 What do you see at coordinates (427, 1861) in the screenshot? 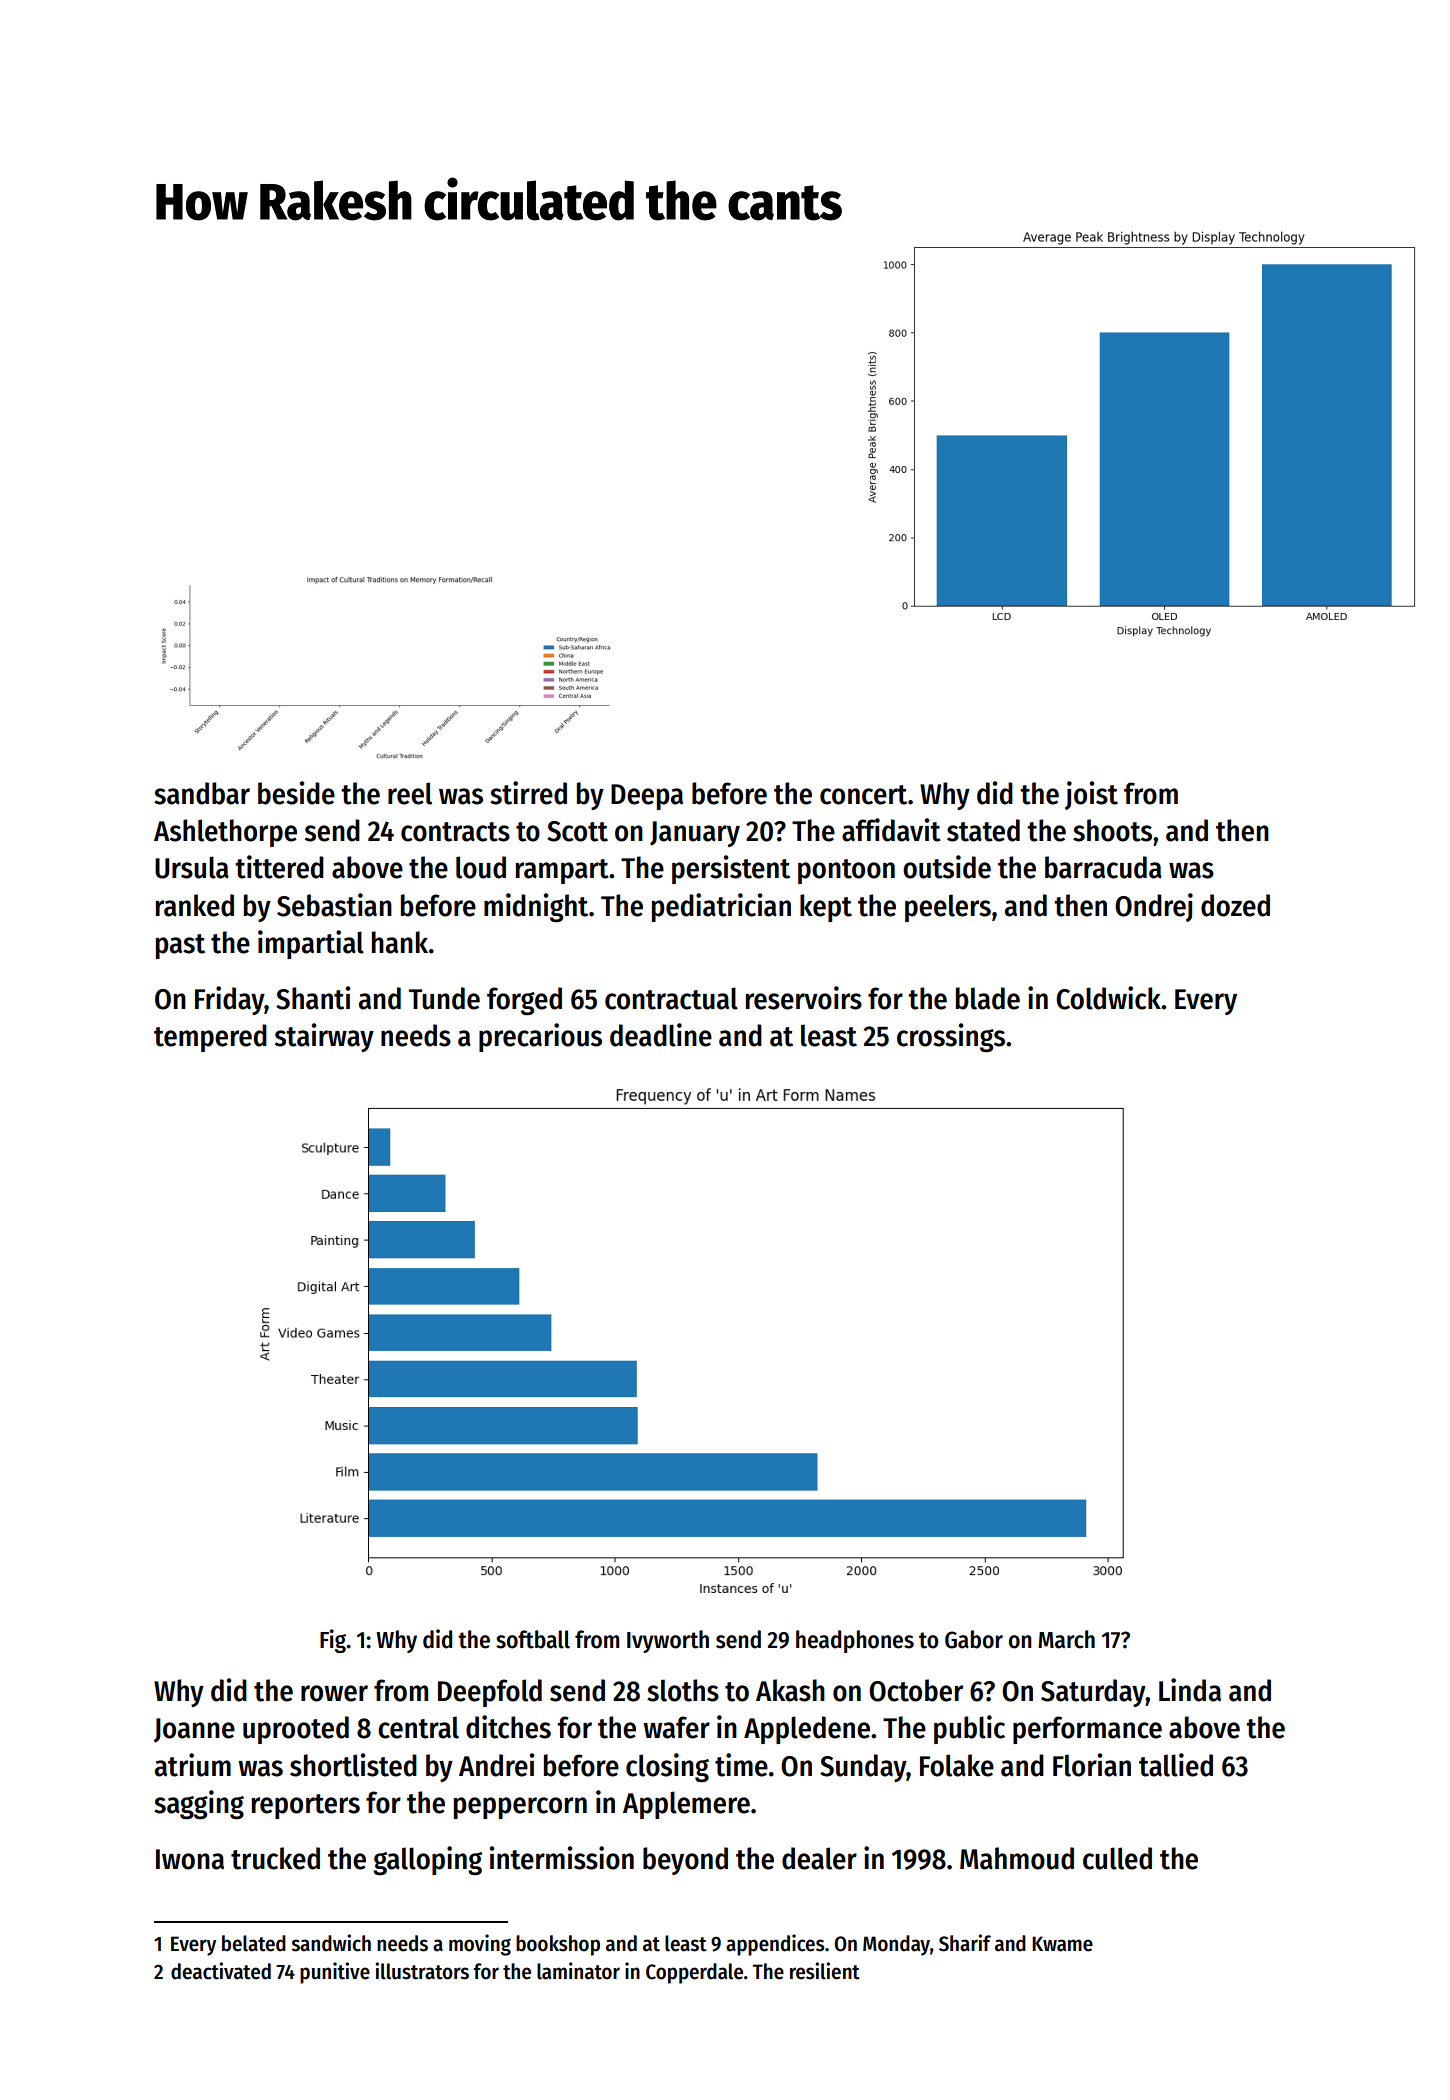
I see `galloping` at bounding box center [427, 1861].
